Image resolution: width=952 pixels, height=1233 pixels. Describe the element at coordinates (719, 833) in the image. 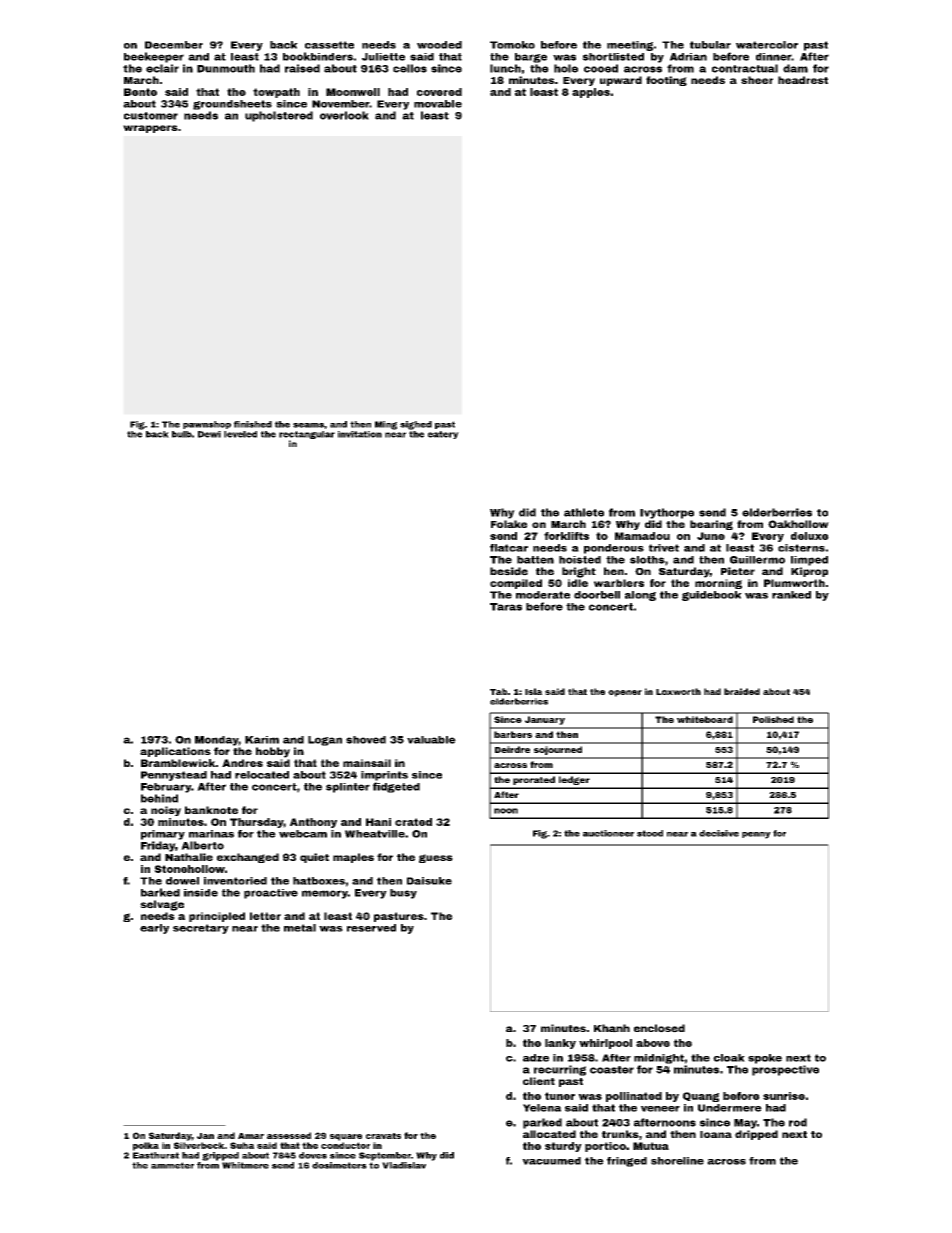

I see `decisive` at that location.
